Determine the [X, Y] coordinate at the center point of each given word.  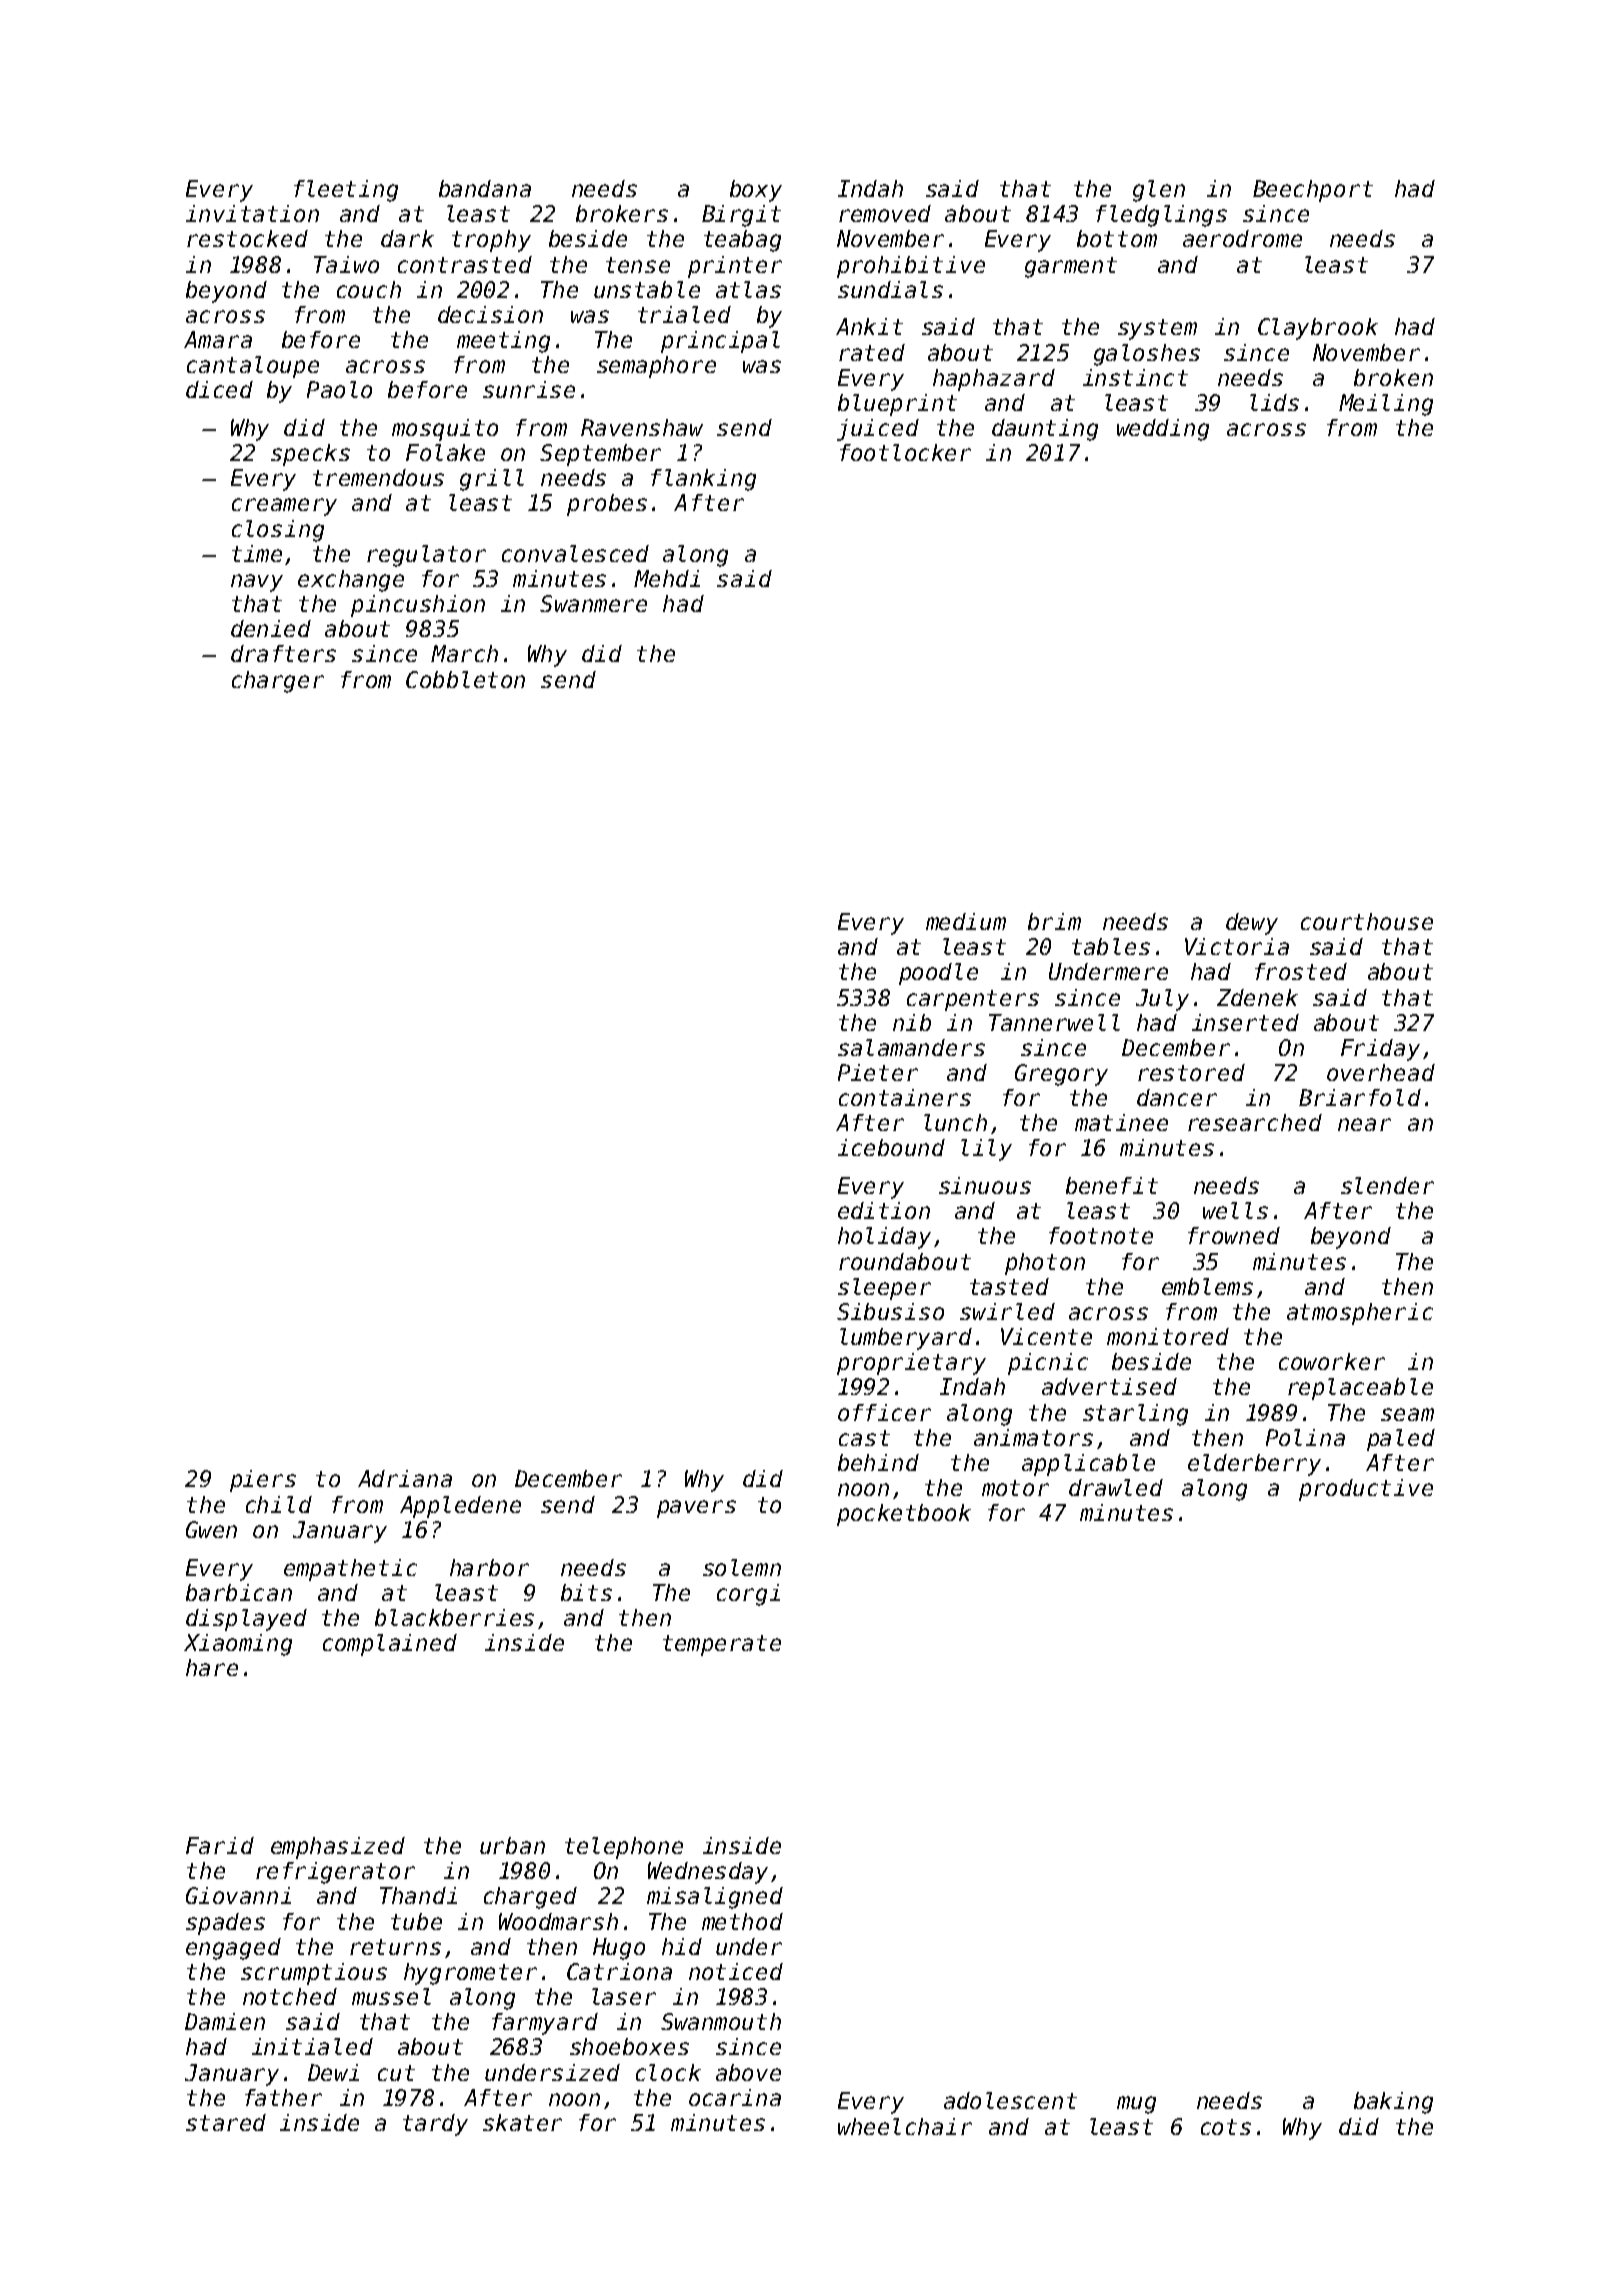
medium [966, 921]
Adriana [405, 1478]
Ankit [869, 326]
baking [1393, 2103]
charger [278, 682]
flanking [703, 480]
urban [512, 1845]
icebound [891, 1147]
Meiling [1386, 405]
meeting [503, 342]
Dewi [333, 2072]
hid [682, 1946]
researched [1255, 1122]
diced [219, 389]
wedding [1163, 430]
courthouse [1367, 921]
